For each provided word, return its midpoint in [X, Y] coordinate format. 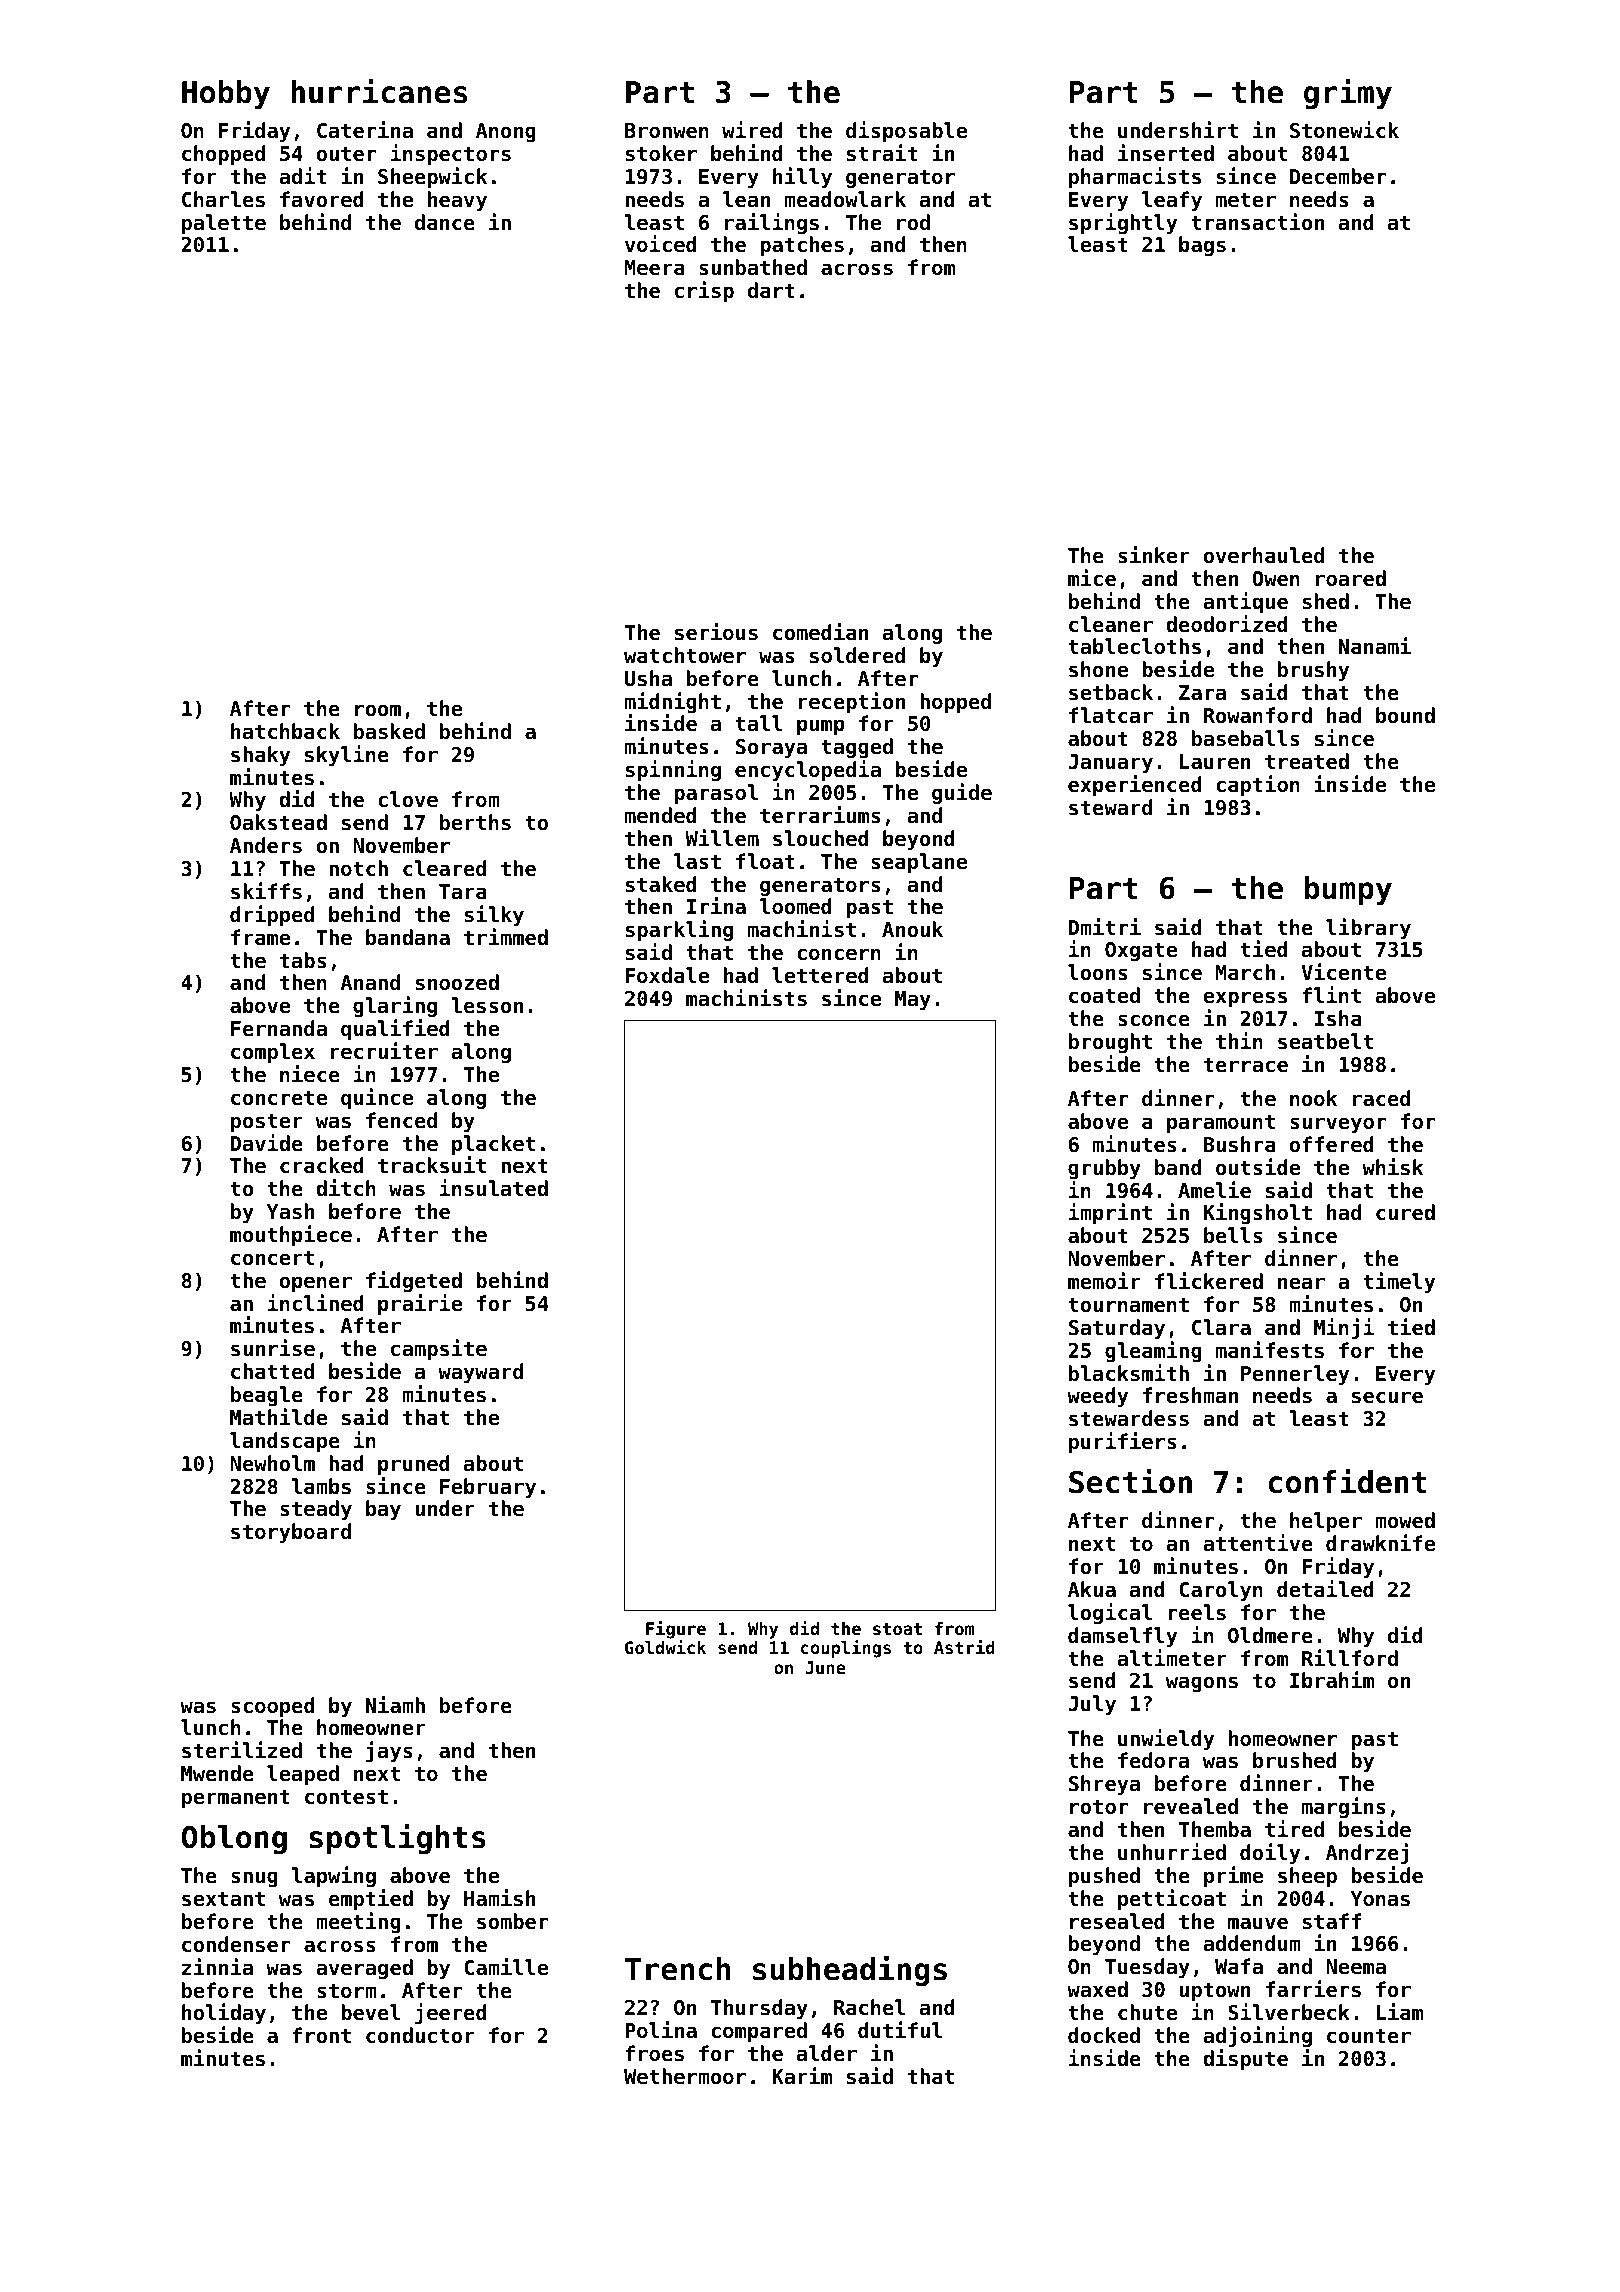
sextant [223, 1899]
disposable [906, 132]
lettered [820, 975]
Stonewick [1344, 130]
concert [272, 1258]
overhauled [1263, 555]
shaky [260, 756]
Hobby [226, 94]
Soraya [771, 748]
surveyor [1338, 1125]
